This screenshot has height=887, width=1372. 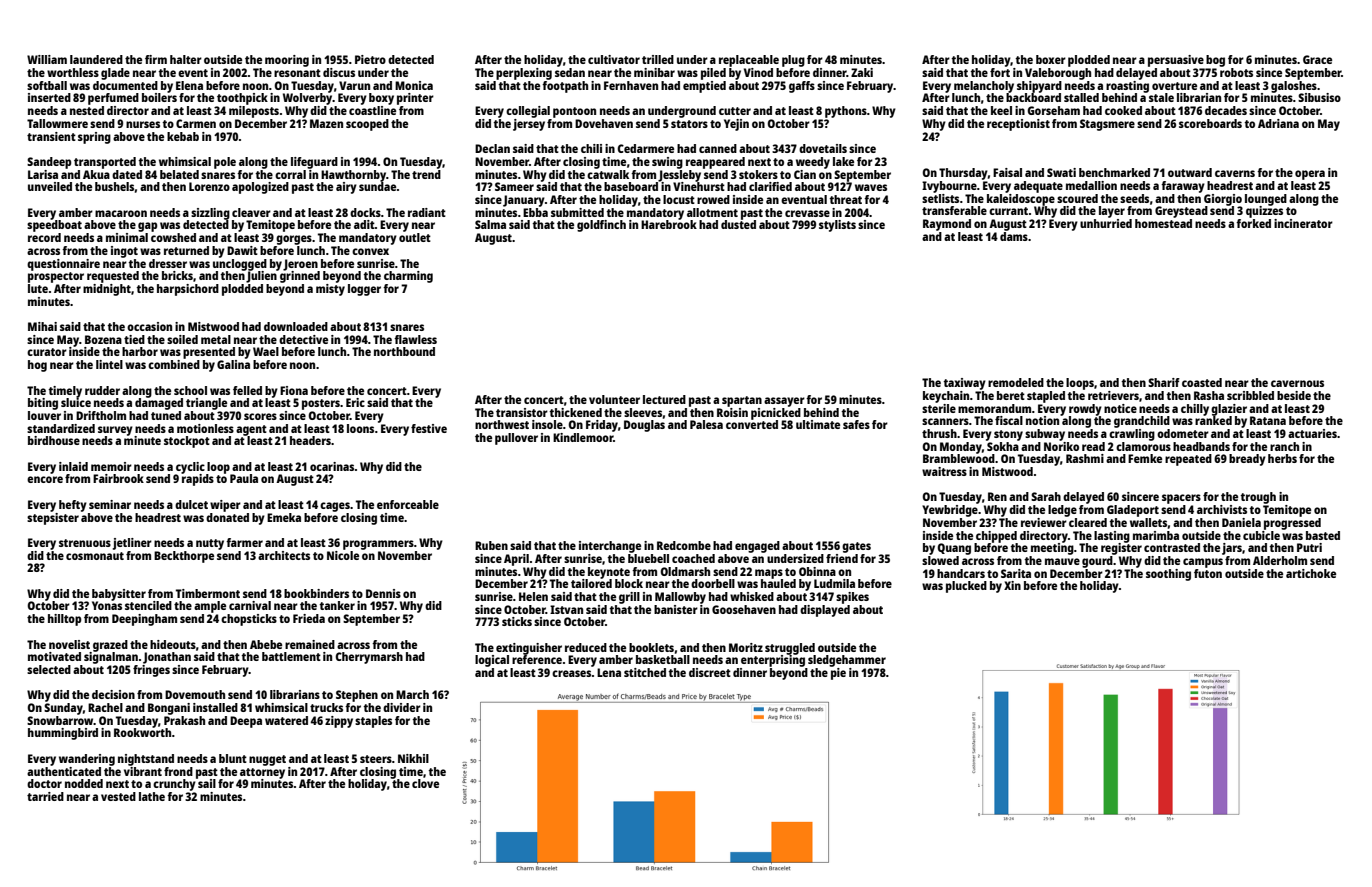 What do you see at coordinates (757, 547) in the screenshot?
I see `engaged` at bounding box center [757, 547].
